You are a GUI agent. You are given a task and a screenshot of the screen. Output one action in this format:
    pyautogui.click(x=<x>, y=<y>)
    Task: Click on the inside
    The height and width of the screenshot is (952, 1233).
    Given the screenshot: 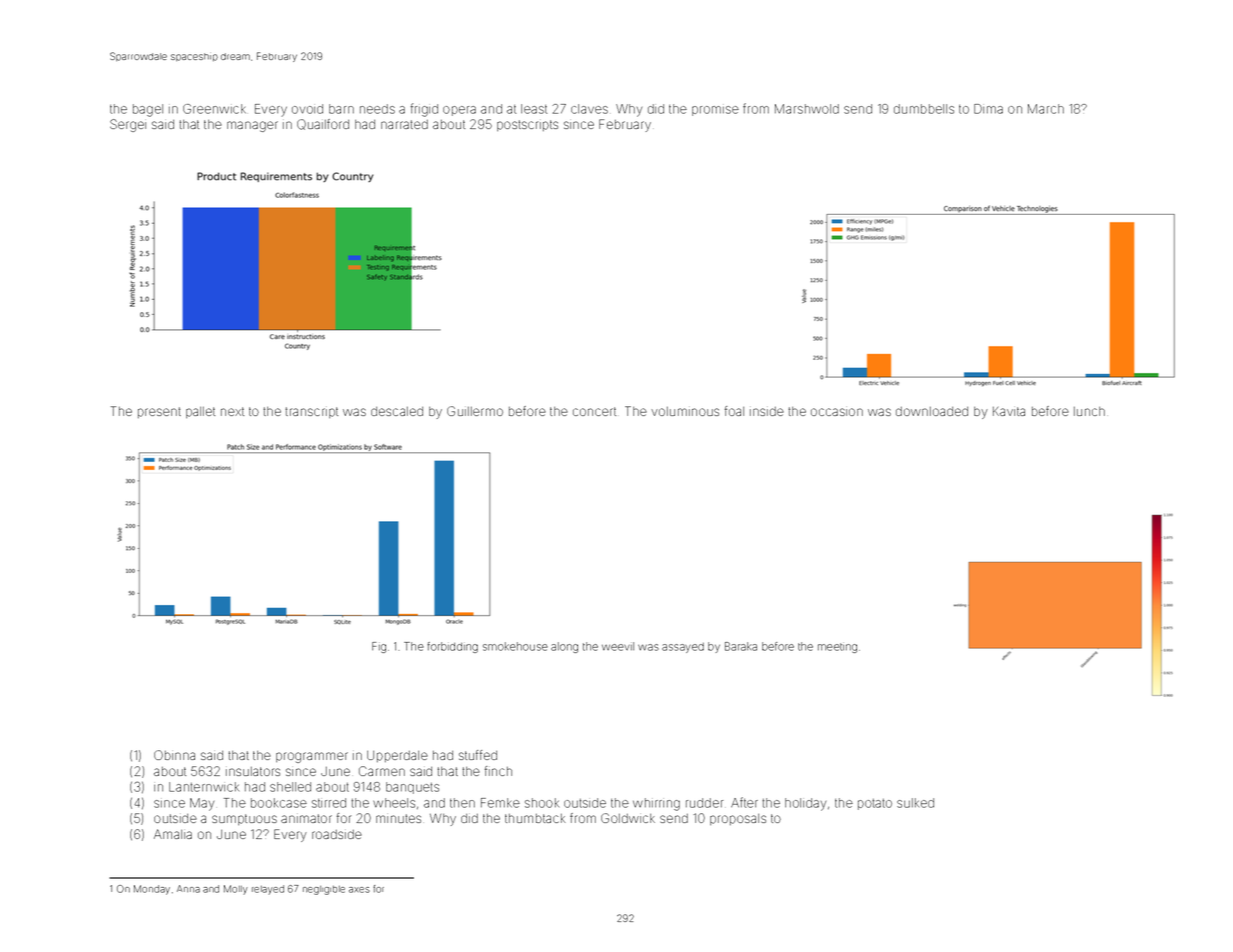 What is the action you would take?
    pyautogui.click(x=767, y=411)
